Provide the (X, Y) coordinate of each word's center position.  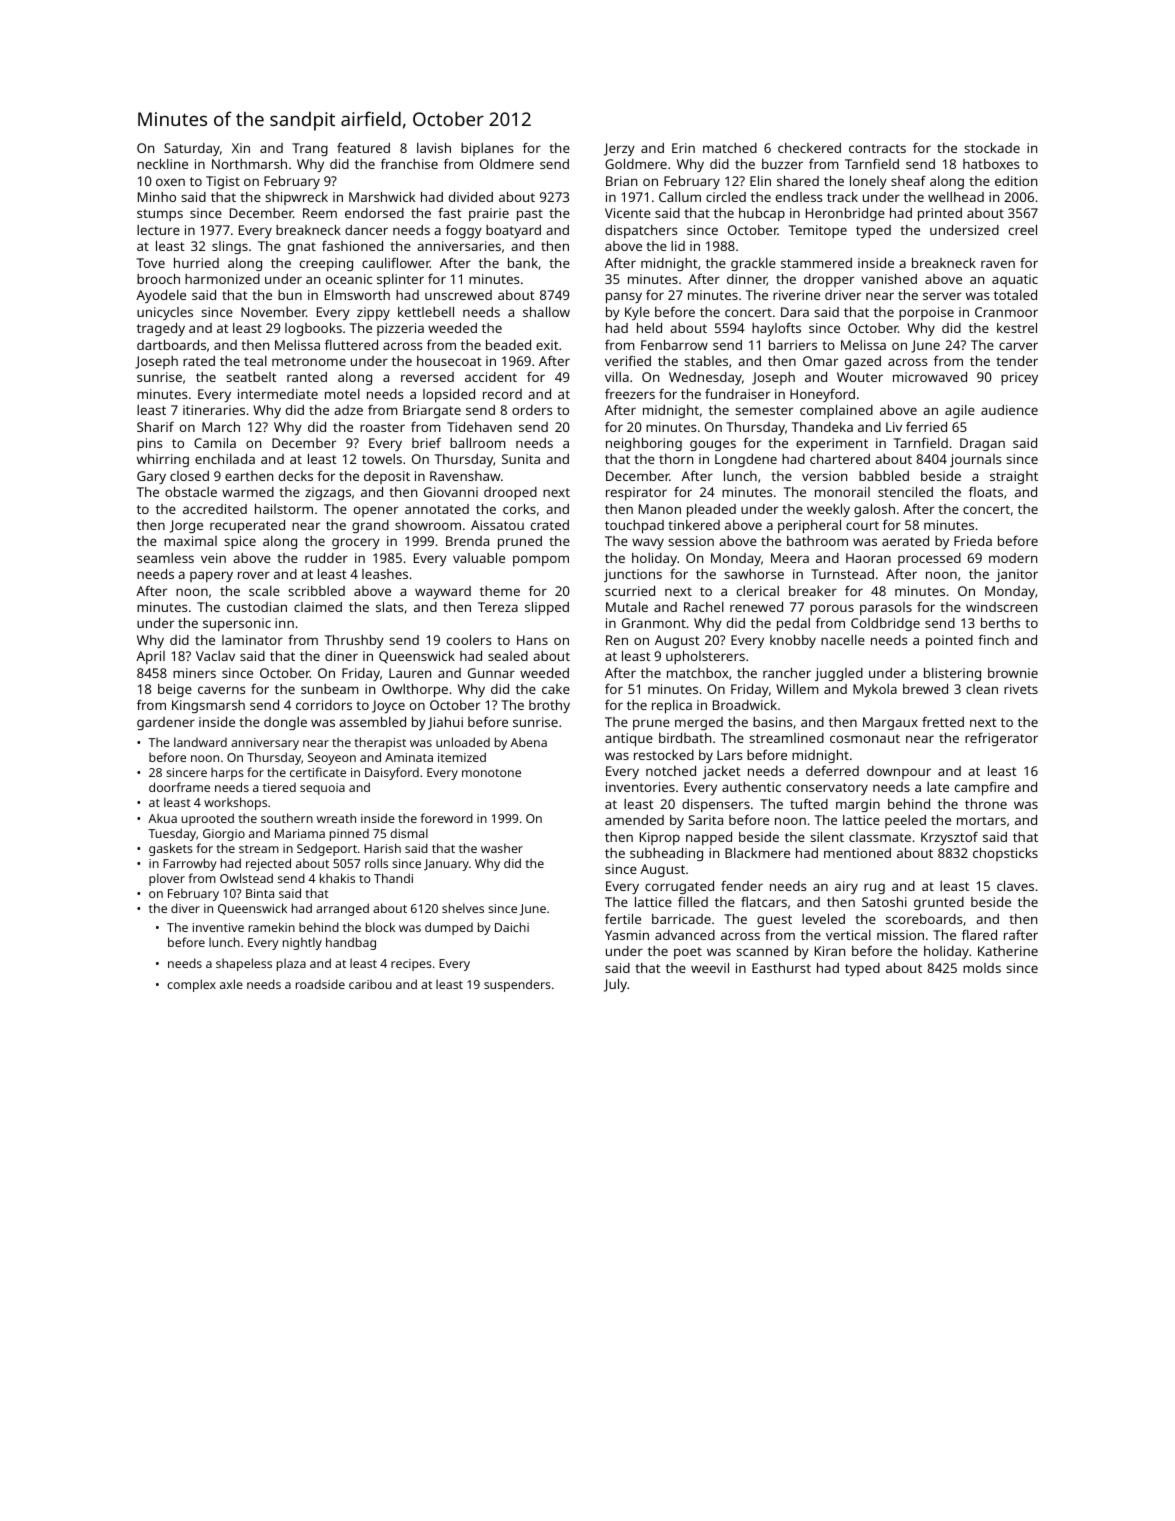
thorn (676, 459)
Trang (310, 149)
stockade (992, 148)
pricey (1019, 378)
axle (231, 984)
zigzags (328, 493)
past (530, 215)
